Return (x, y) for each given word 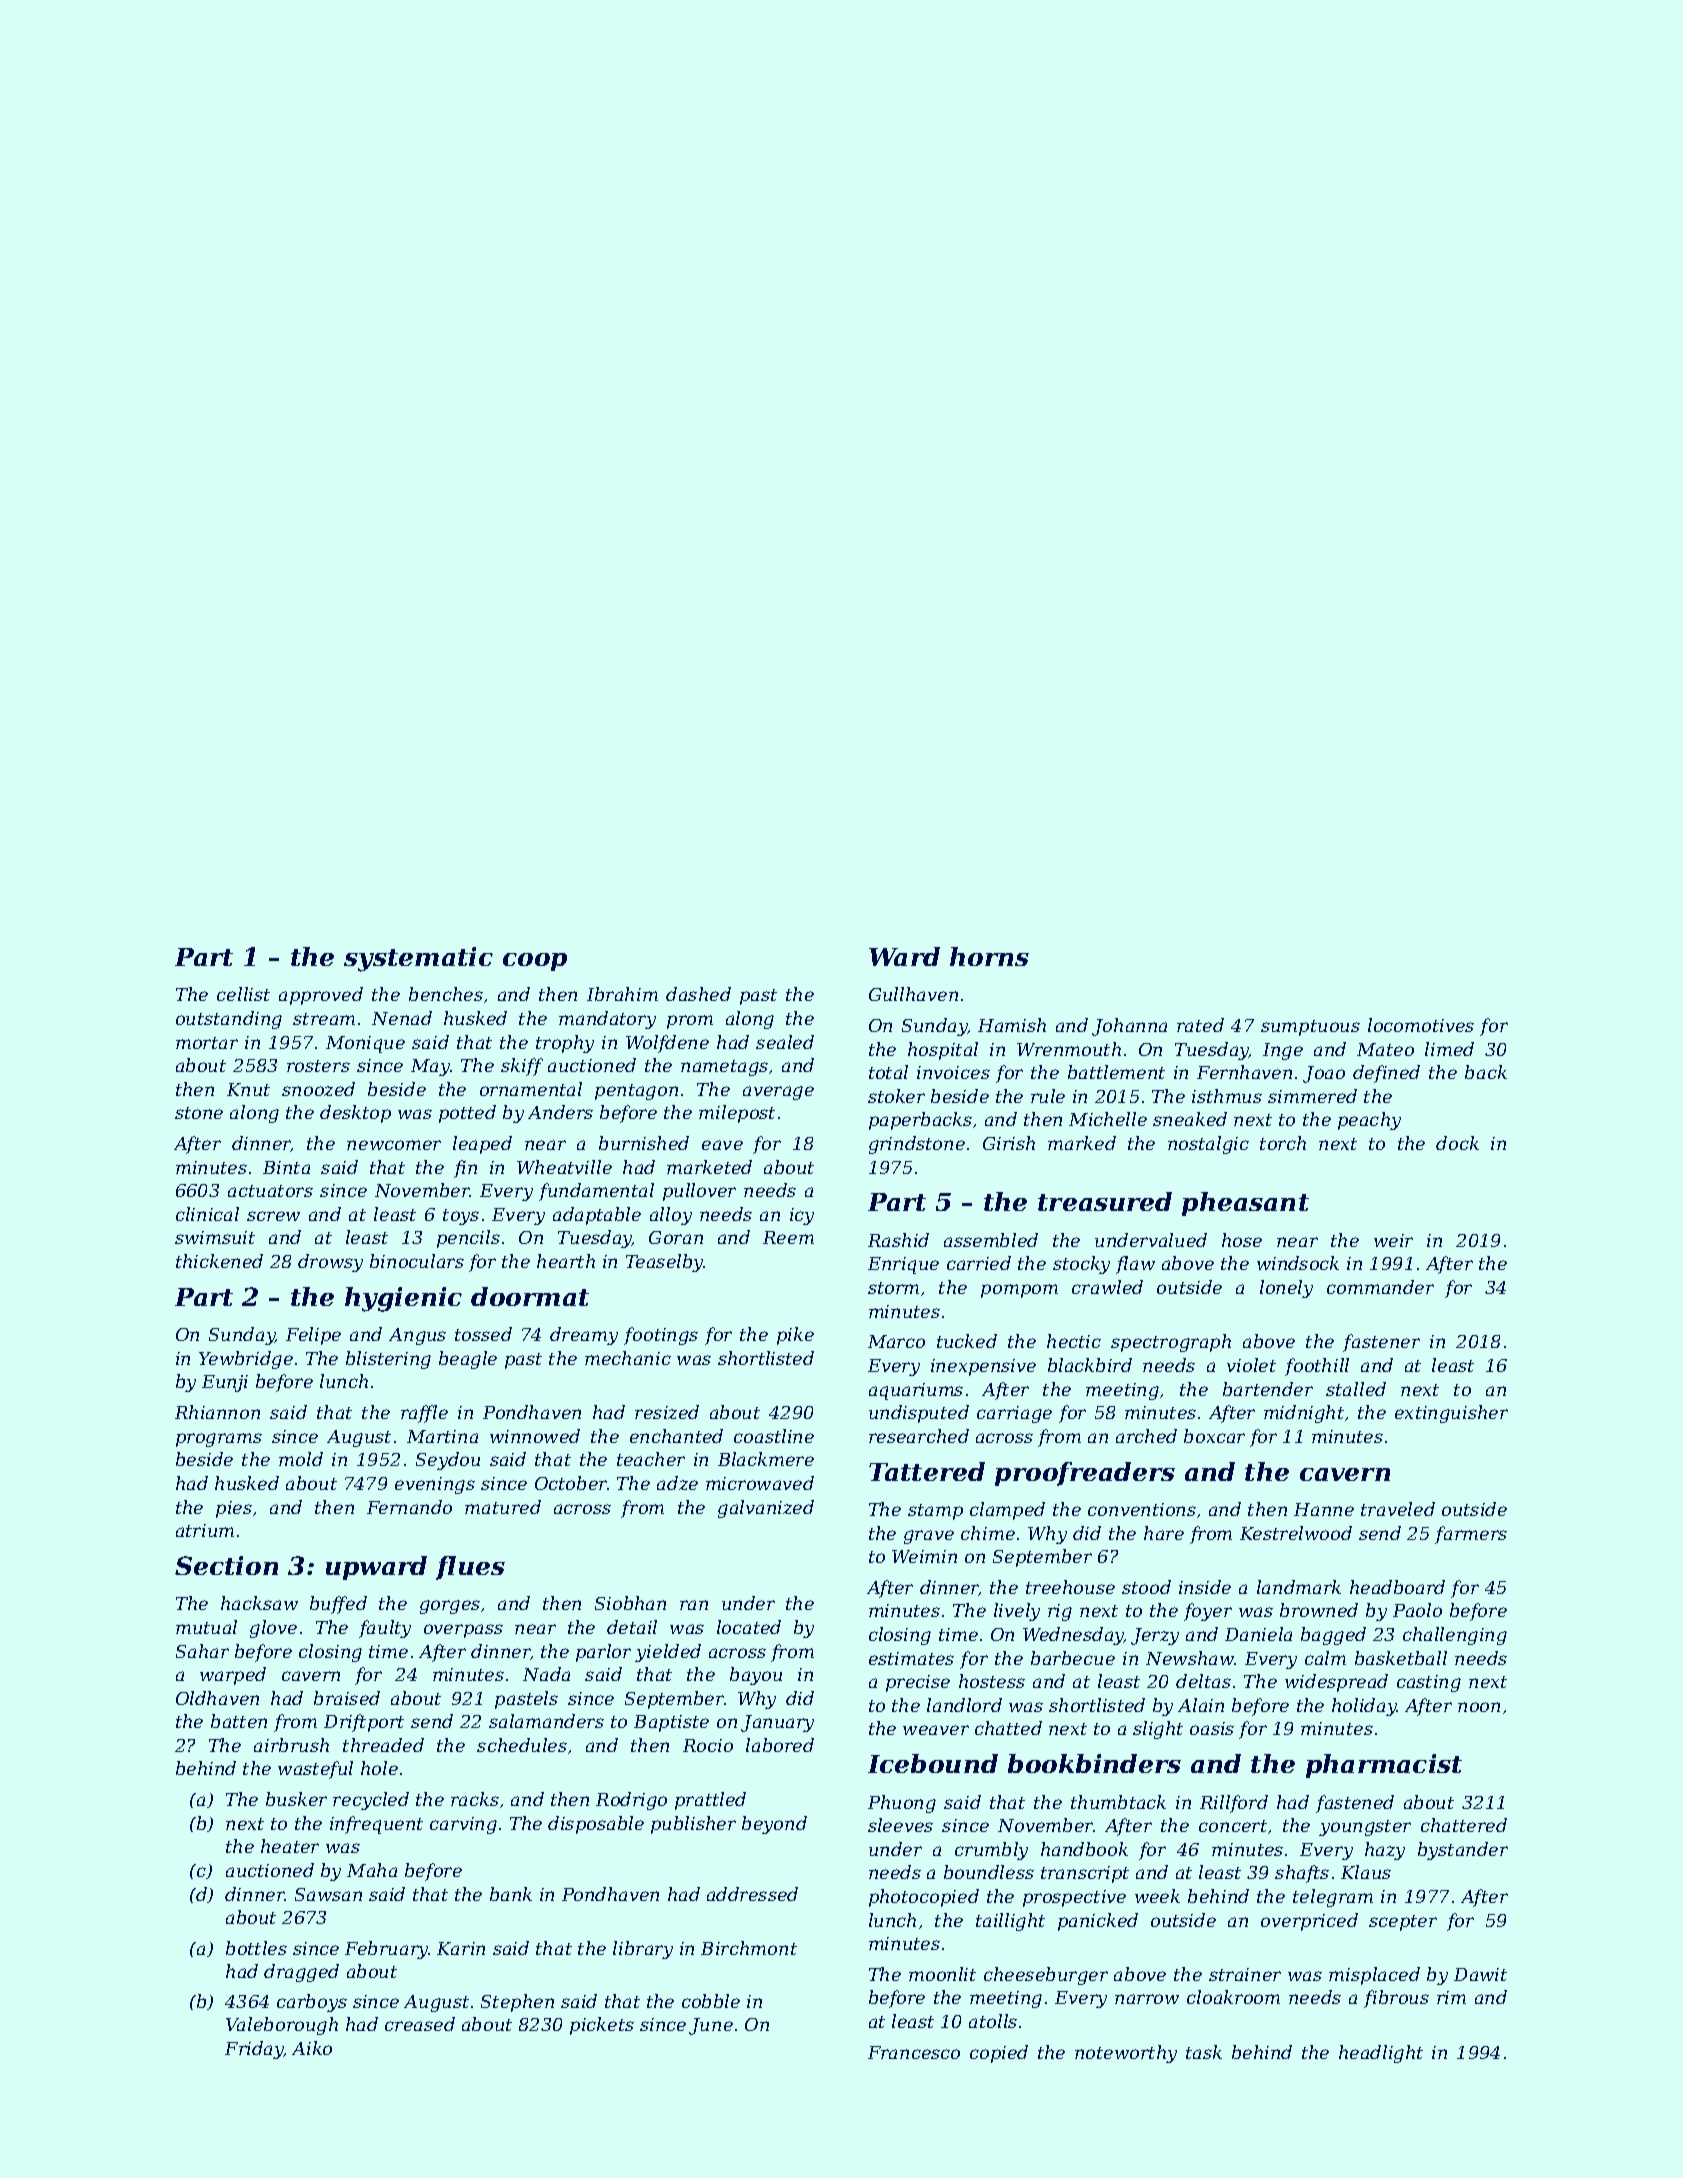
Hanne (1324, 1509)
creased (420, 2024)
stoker (896, 1096)
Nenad (402, 1018)
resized (667, 1412)
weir (1393, 1240)
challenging (1455, 1636)
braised (347, 1698)
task (1204, 2052)
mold (301, 1459)
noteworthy (1126, 2054)
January (777, 1723)
